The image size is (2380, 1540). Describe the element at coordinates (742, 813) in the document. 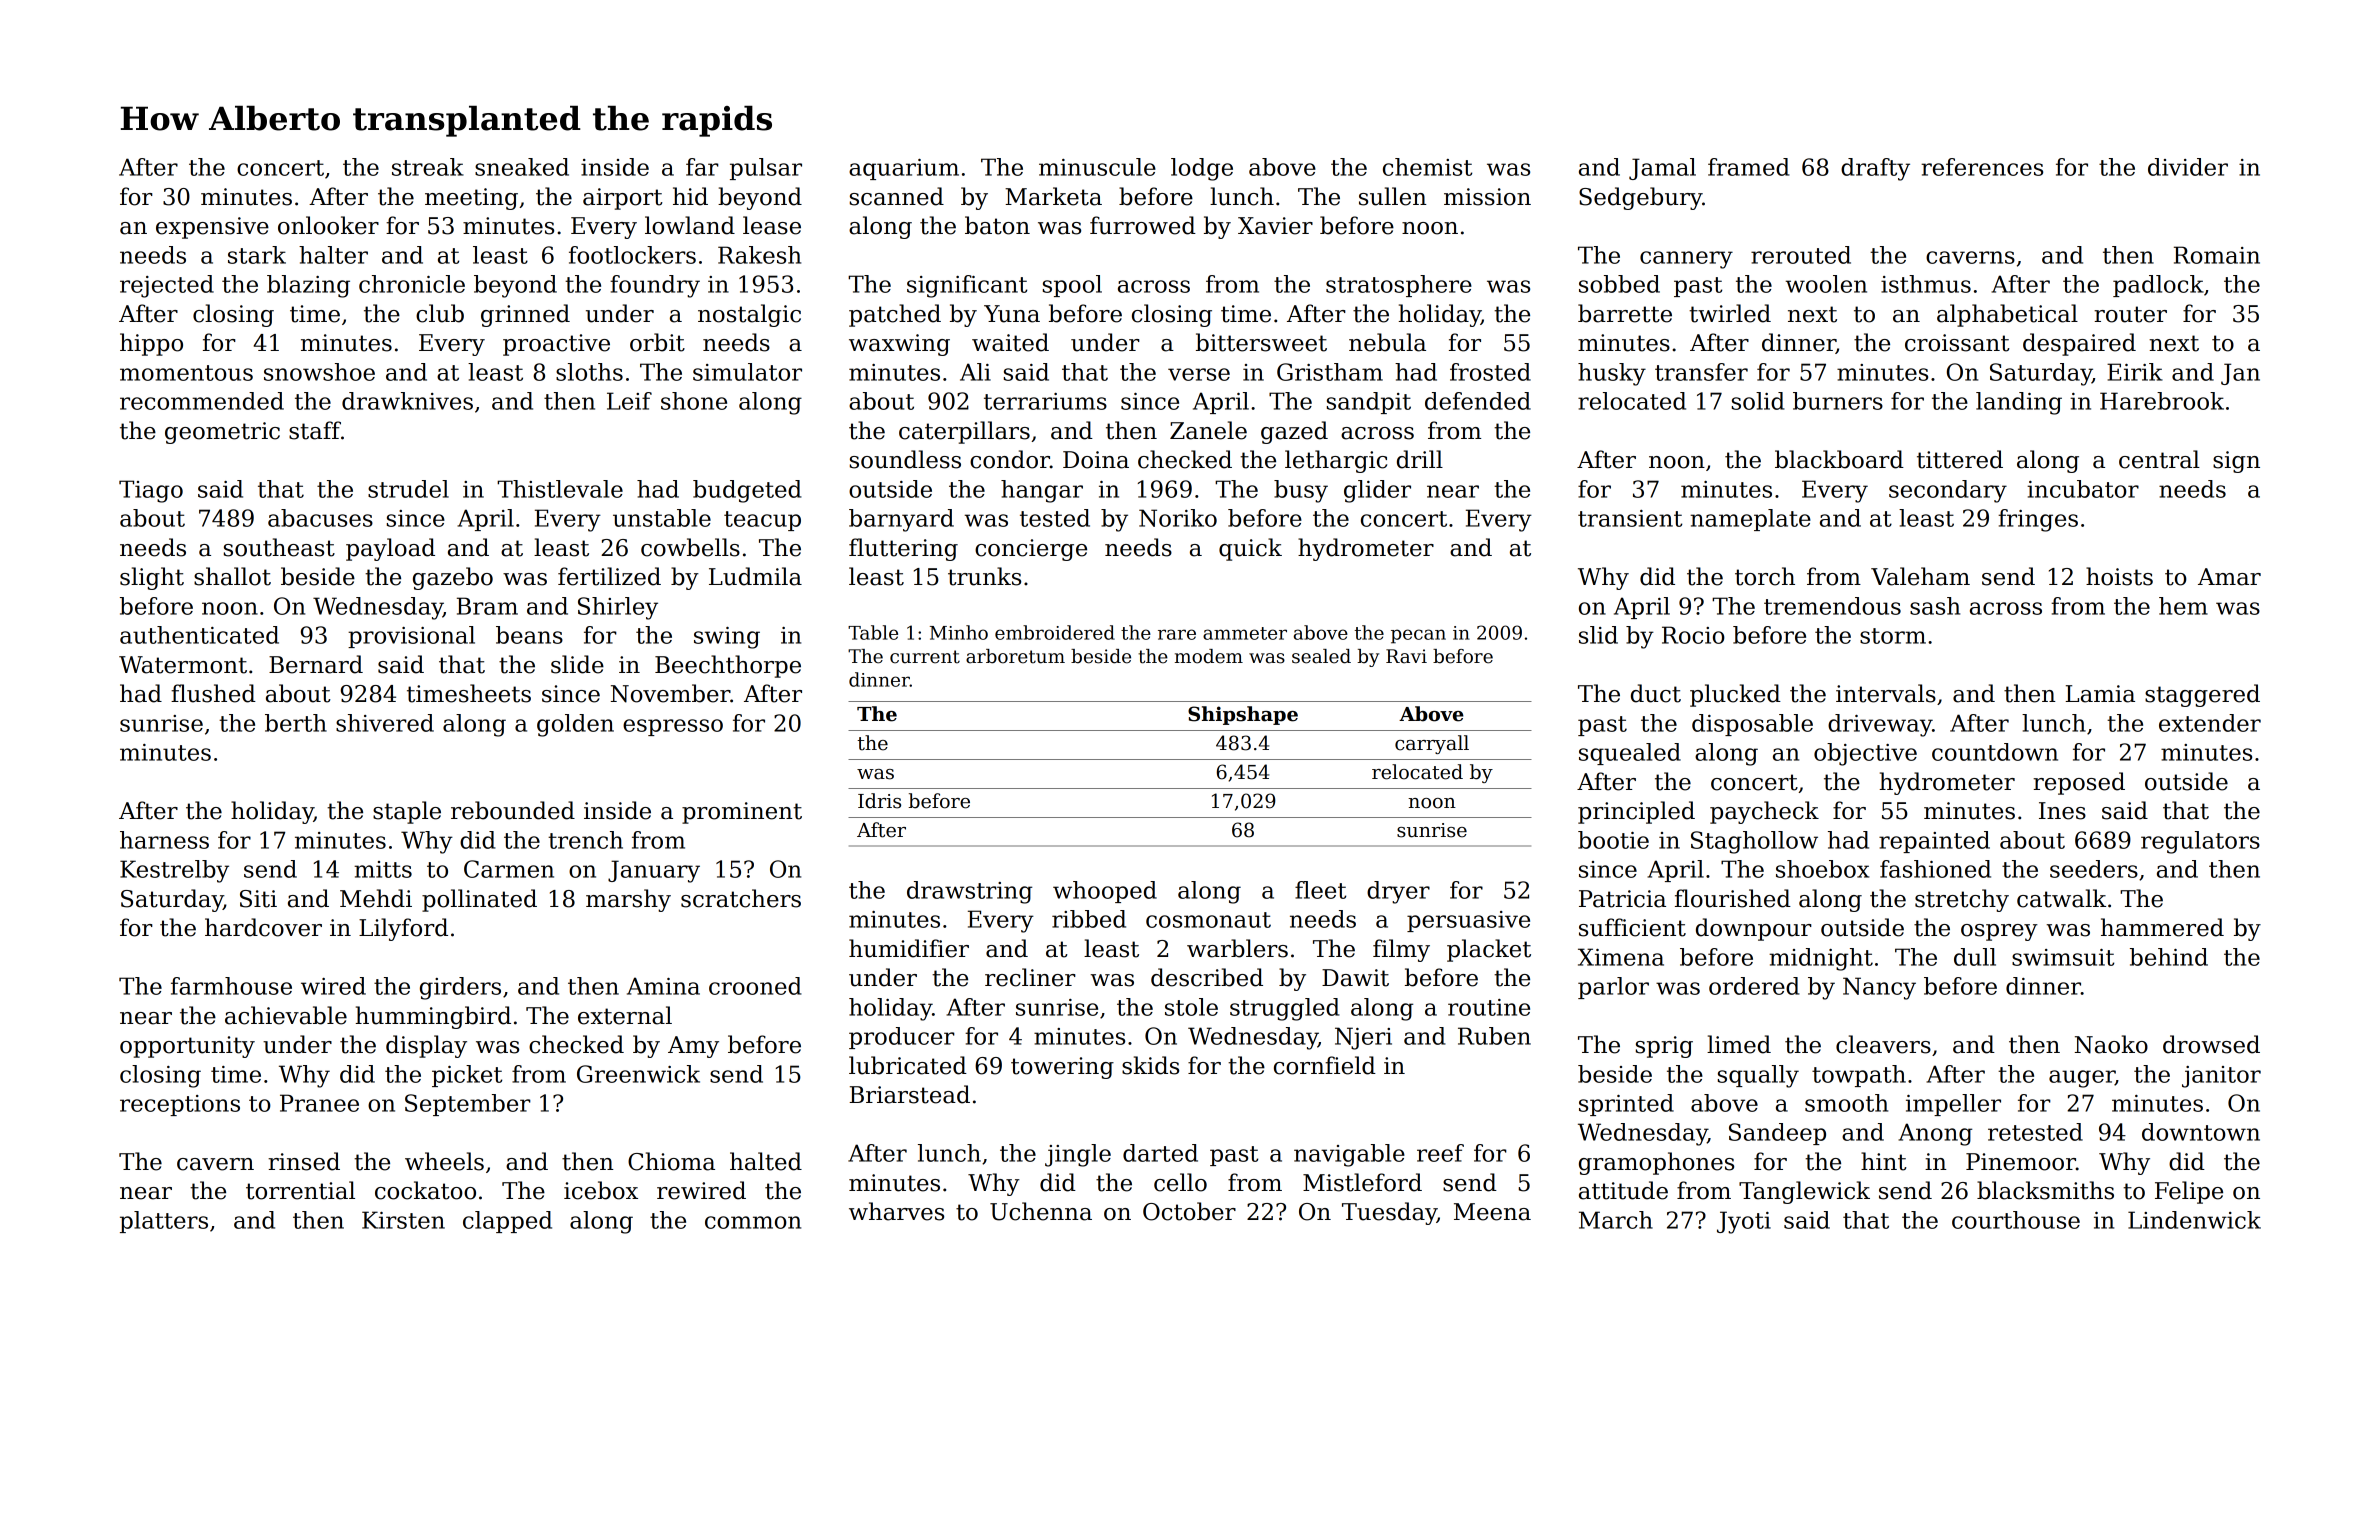

I see `prominent` at that location.
